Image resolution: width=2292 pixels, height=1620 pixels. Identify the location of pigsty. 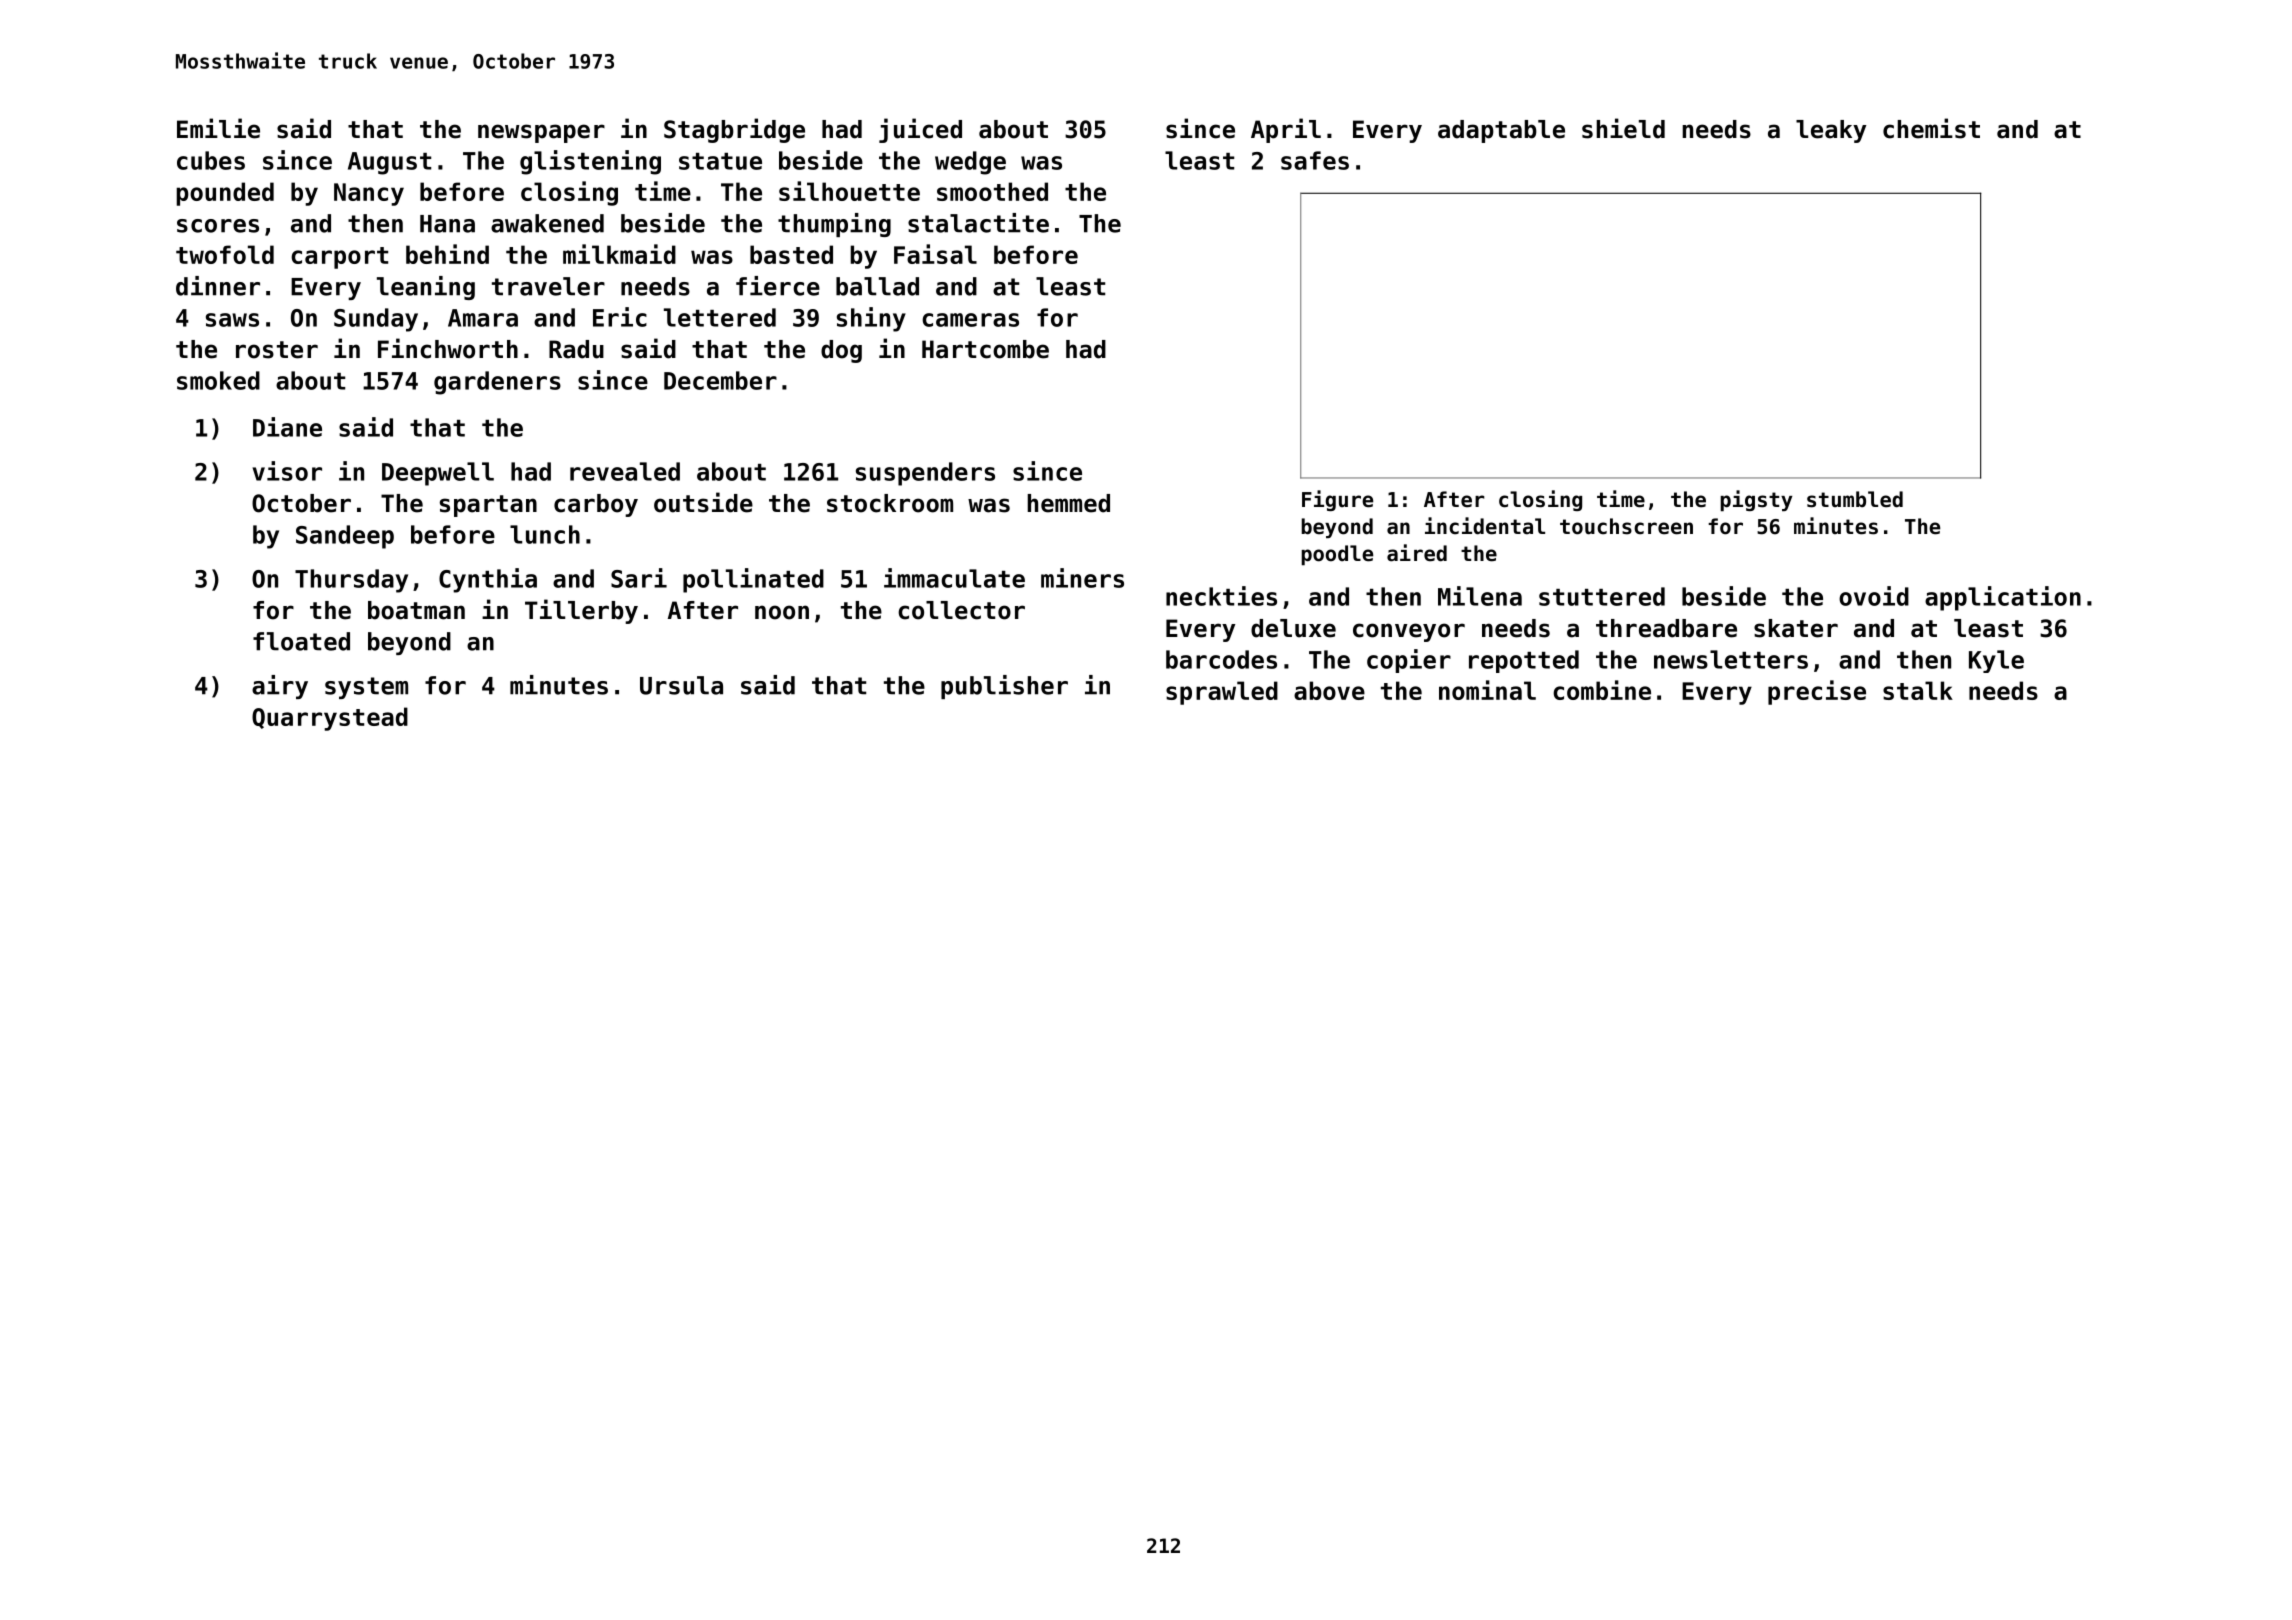
(1756, 501).
